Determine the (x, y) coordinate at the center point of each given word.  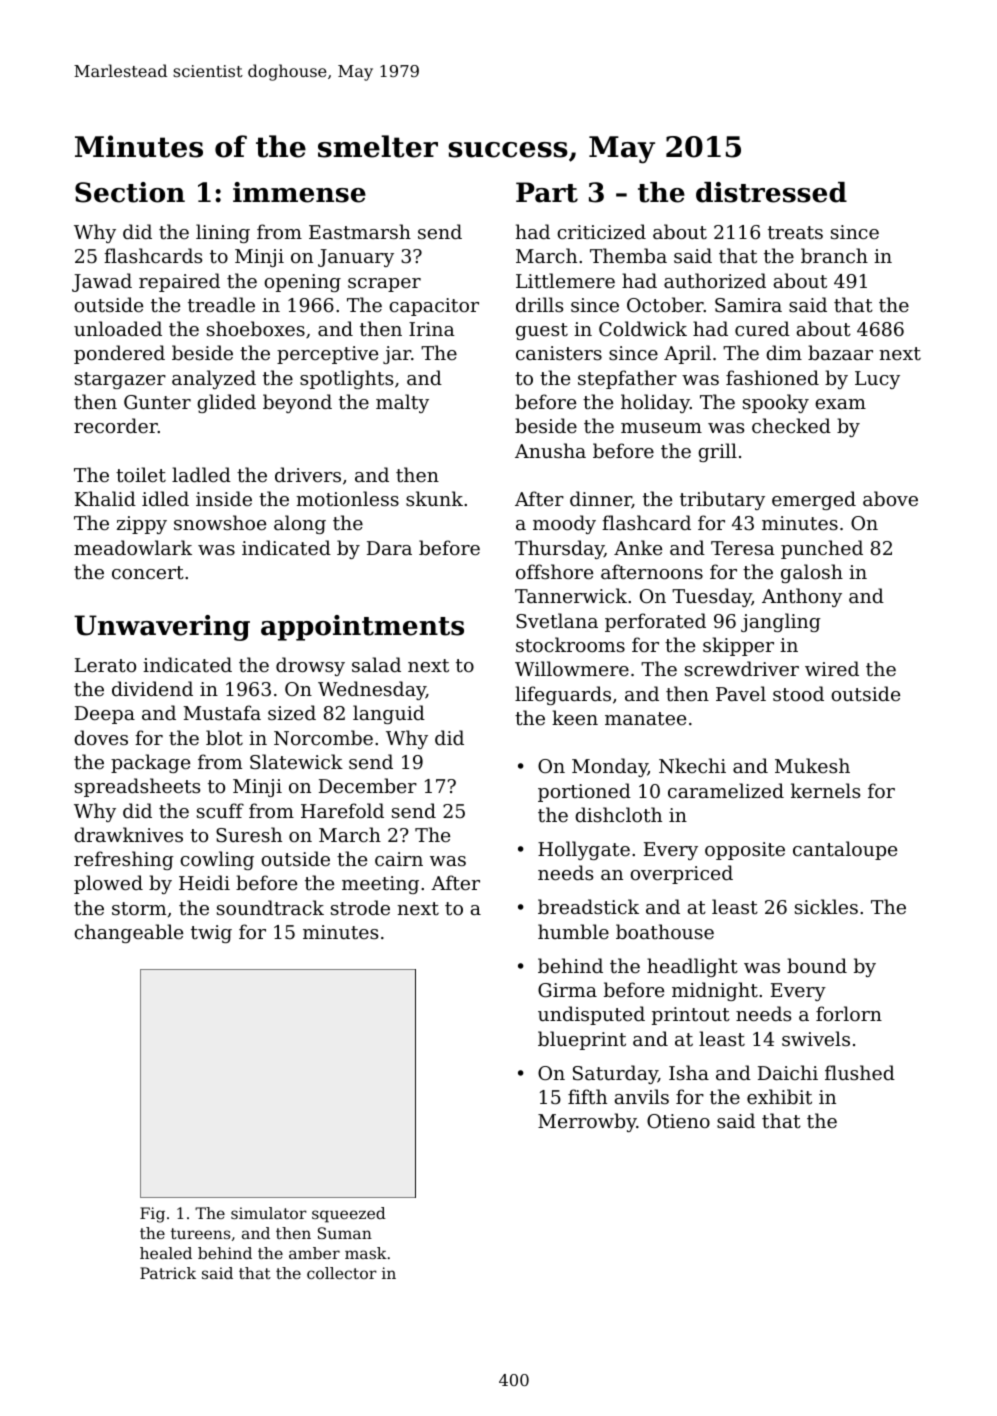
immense (299, 192)
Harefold (342, 810)
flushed (860, 1072)
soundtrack (270, 907)
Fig (152, 1215)
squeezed (349, 1215)
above (890, 498)
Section (130, 192)
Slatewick (296, 761)
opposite (745, 851)
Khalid (105, 498)
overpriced (681, 874)
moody (564, 524)
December (368, 785)
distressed (771, 192)
